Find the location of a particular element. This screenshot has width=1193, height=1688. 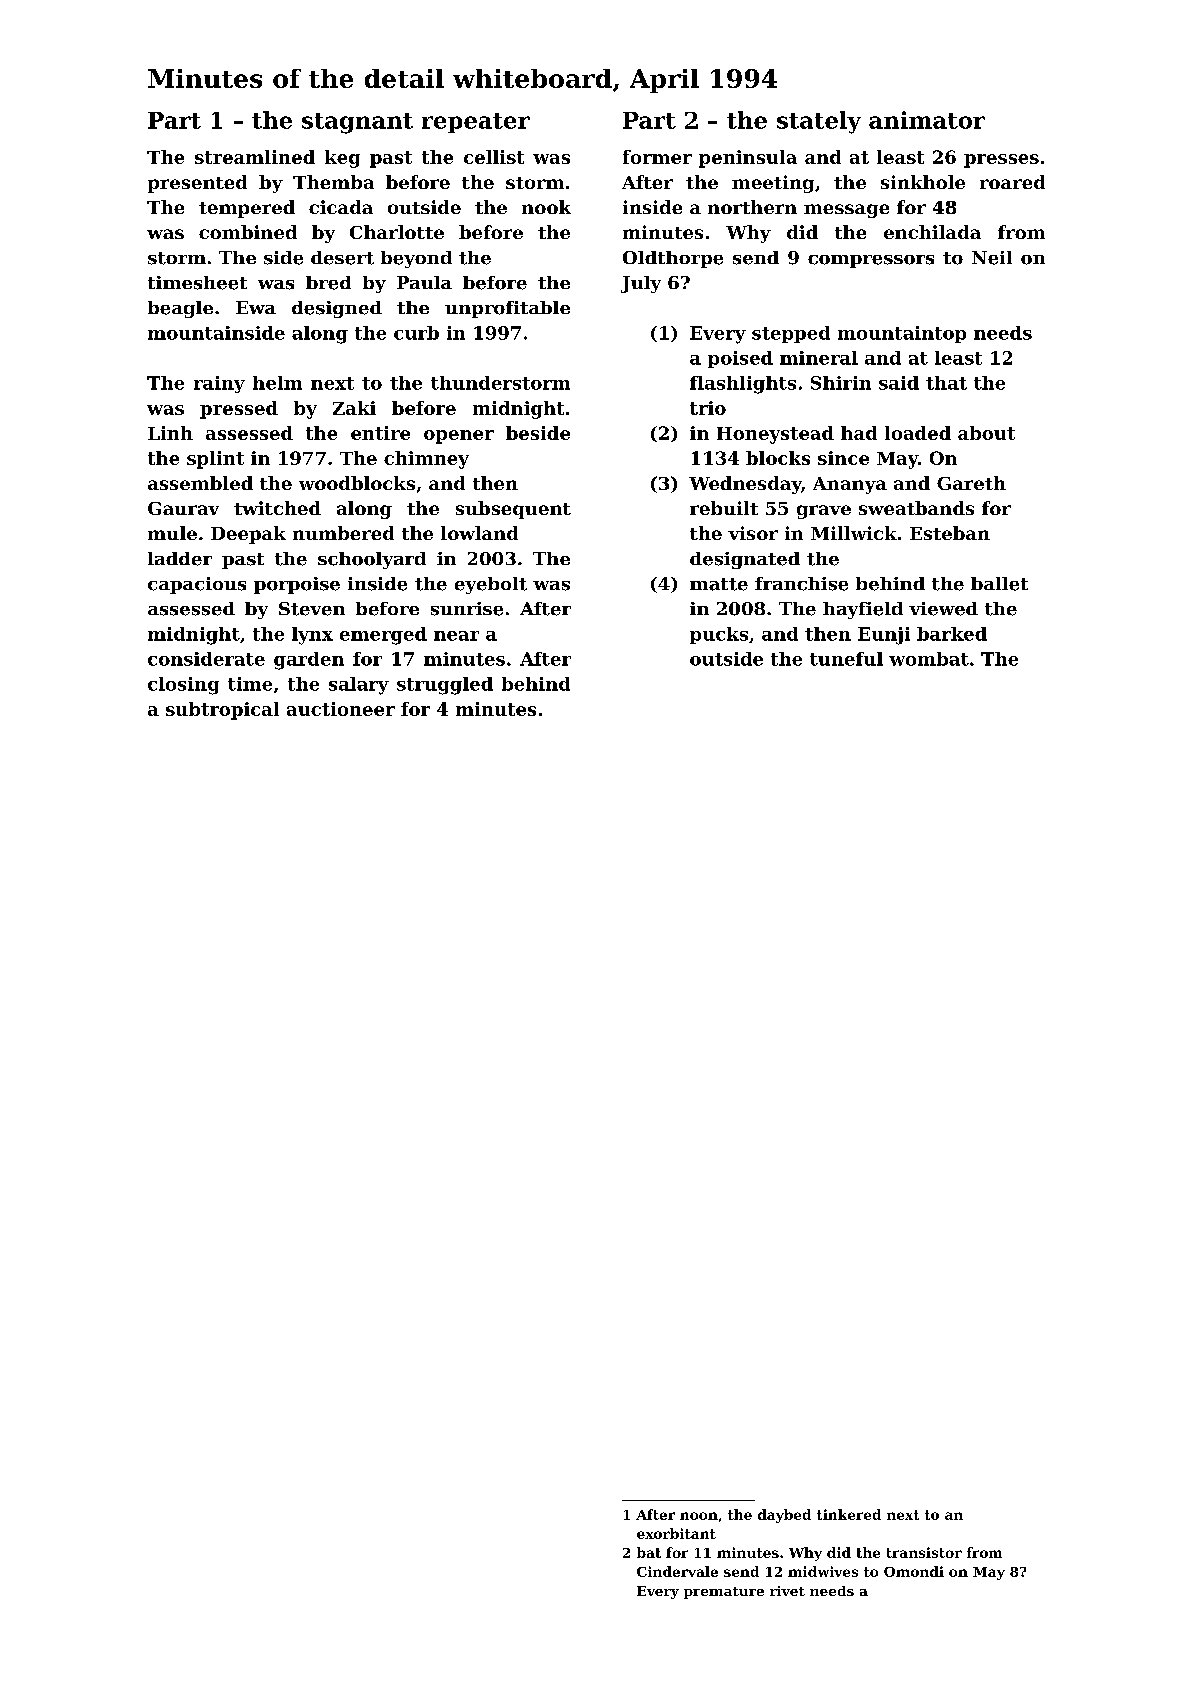

cellist is located at coordinates (494, 157).
